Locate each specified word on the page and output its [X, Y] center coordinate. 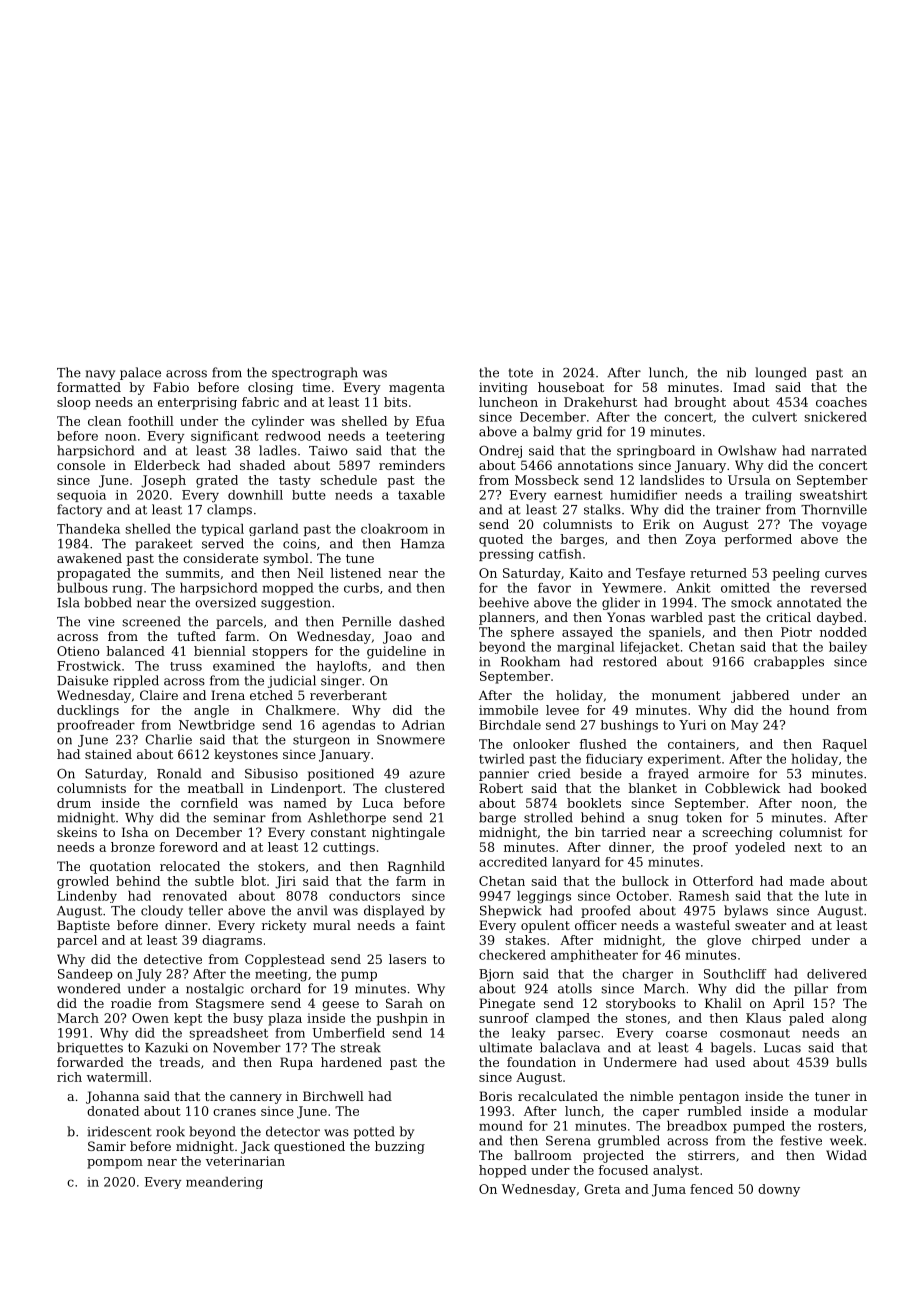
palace [140, 373]
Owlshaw [747, 450]
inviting [503, 388]
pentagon [709, 1098]
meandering [224, 1183]
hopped [503, 1171]
